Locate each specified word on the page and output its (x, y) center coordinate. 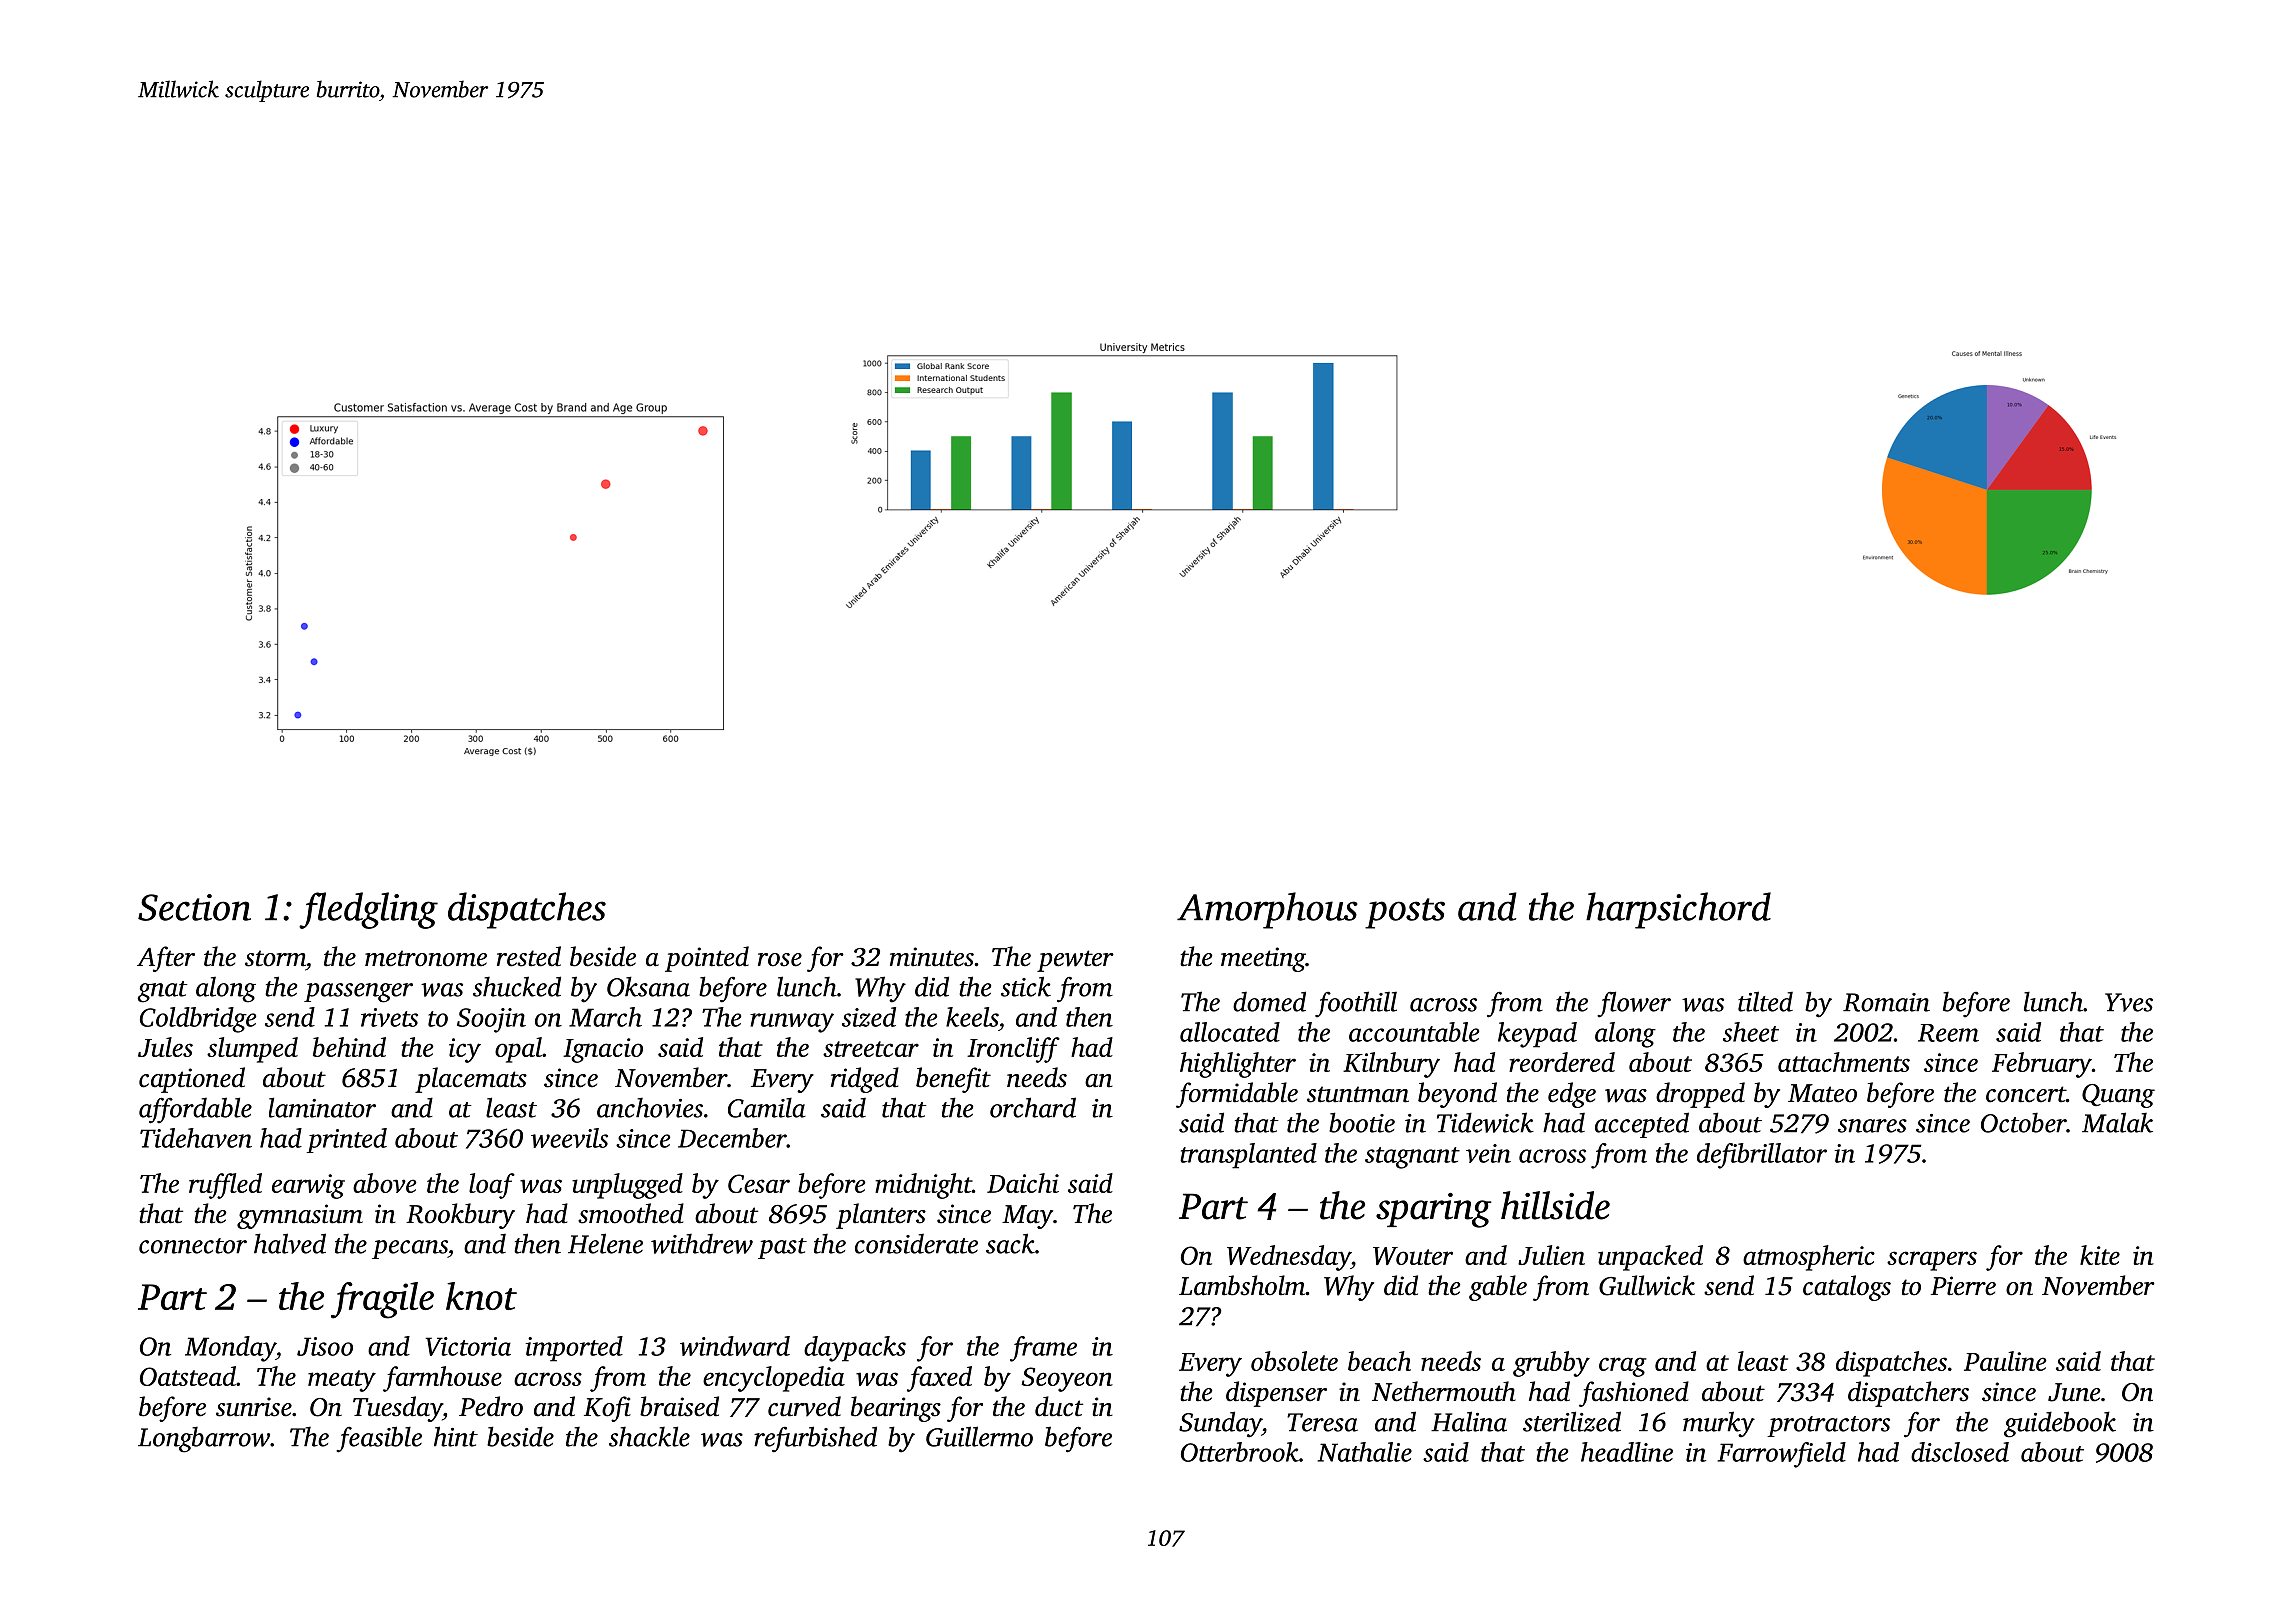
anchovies (650, 1107)
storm (275, 958)
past (782, 1248)
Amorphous (1267, 910)
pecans (410, 1249)
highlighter (1238, 1065)
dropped (1700, 1095)
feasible (379, 1439)
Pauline (2005, 1361)
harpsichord (1678, 910)
